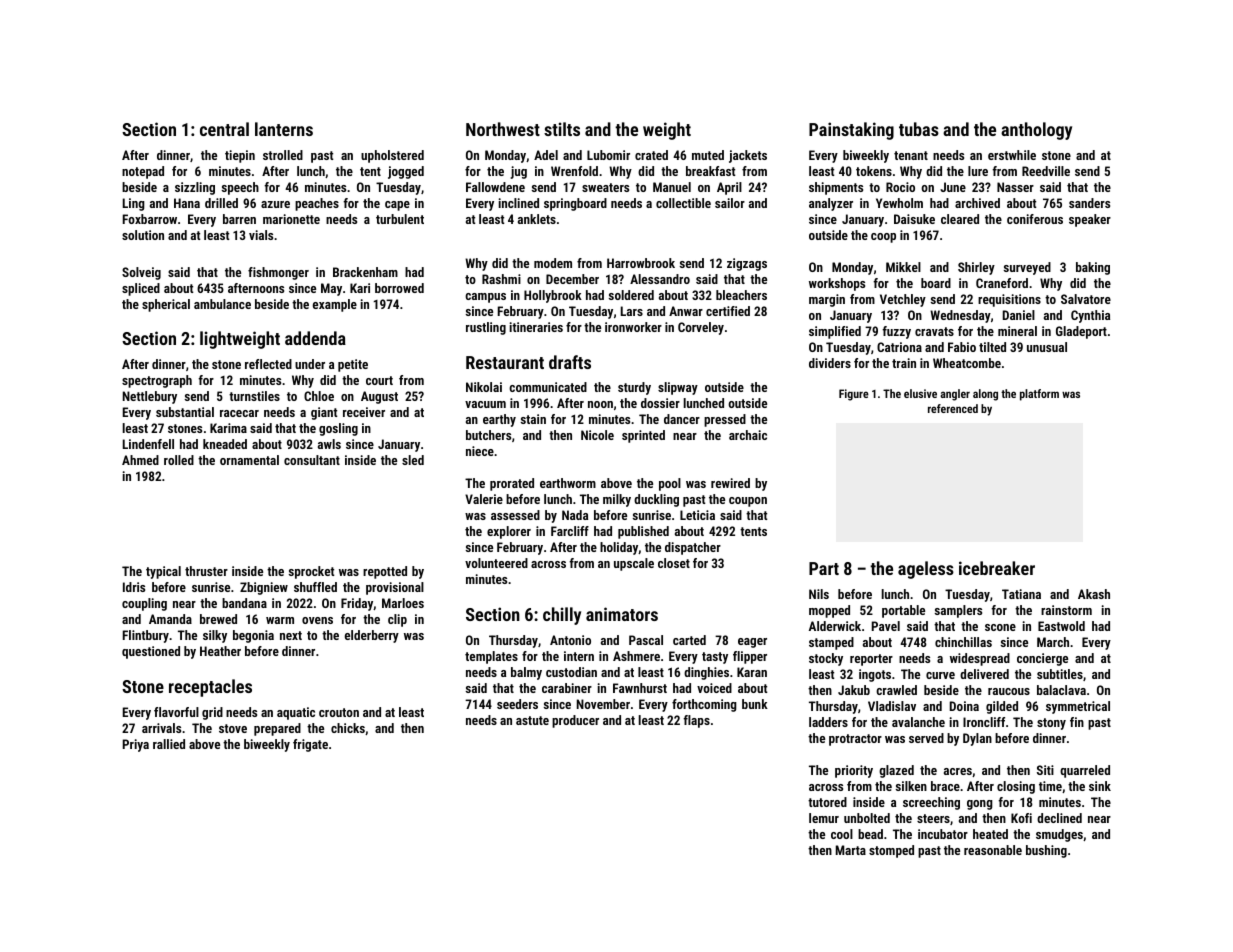  I want to click on Catriona, so click(899, 347).
